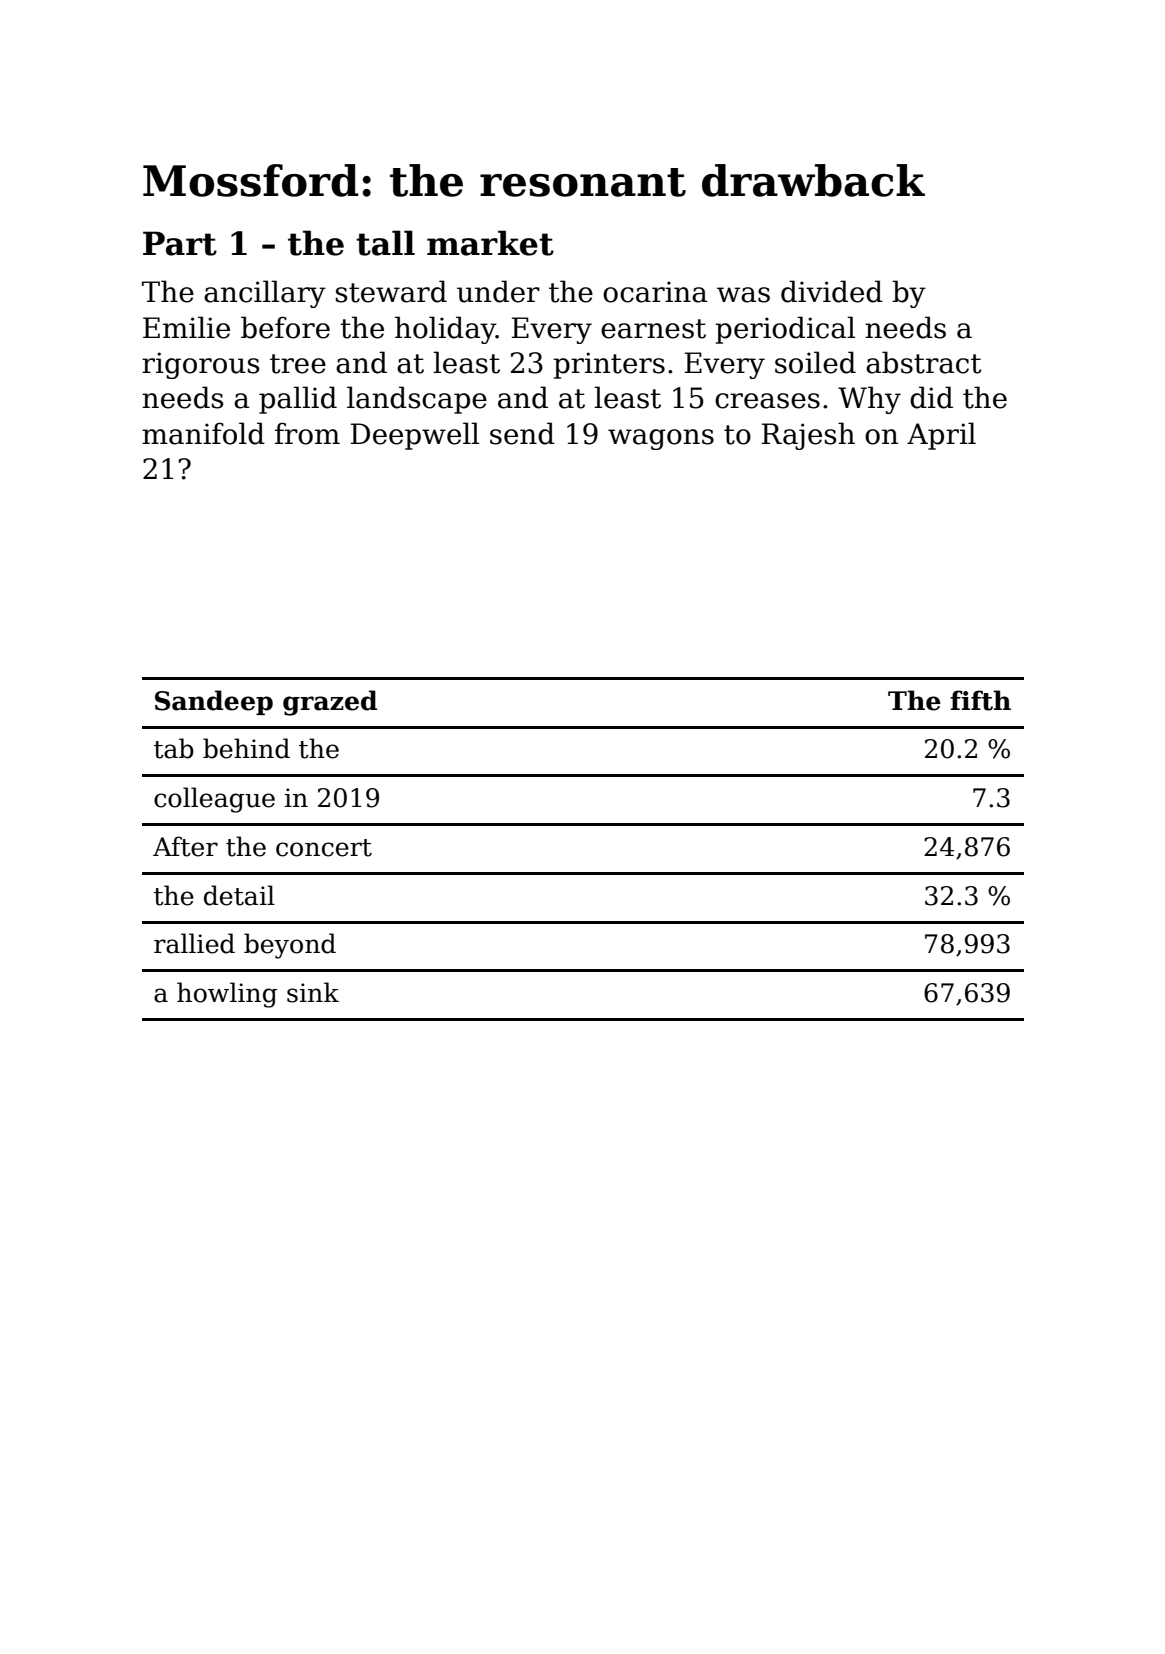 The image size is (1165, 1654). What do you see at coordinates (832, 291) in the screenshot?
I see `divided` at bounding box center [832, 291].
